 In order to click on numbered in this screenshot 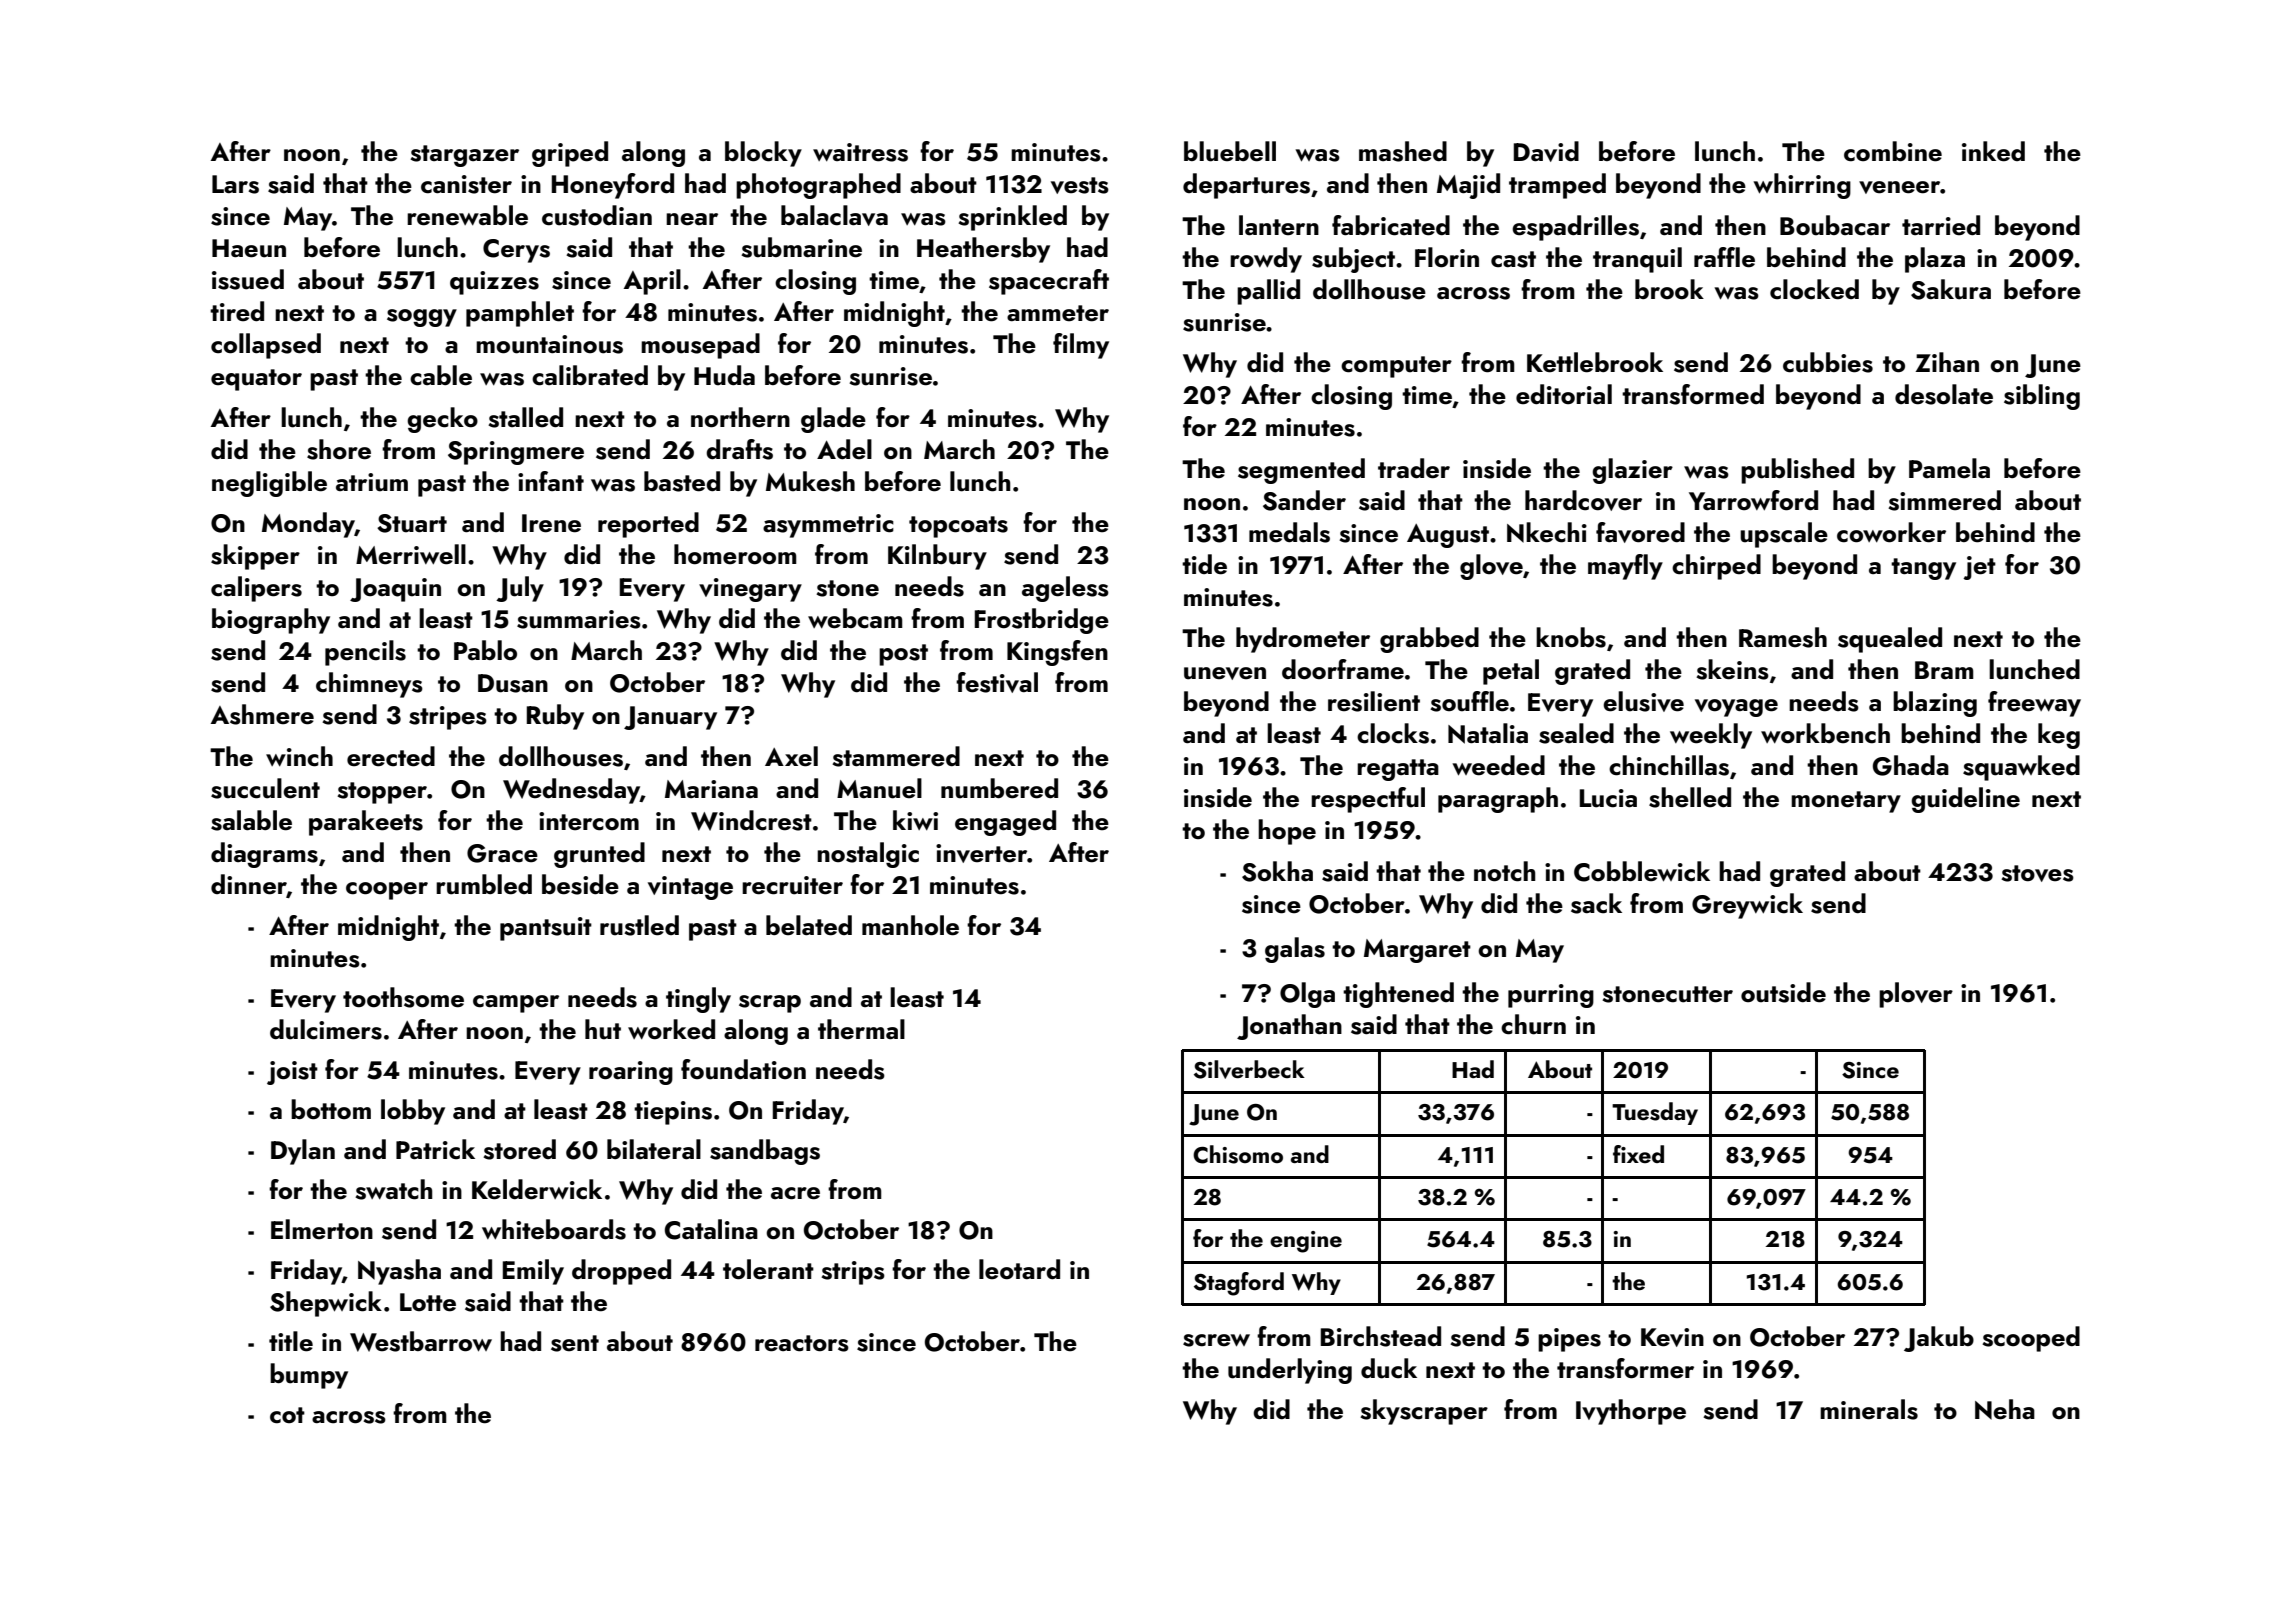, I will do `click(999, 788)`.
